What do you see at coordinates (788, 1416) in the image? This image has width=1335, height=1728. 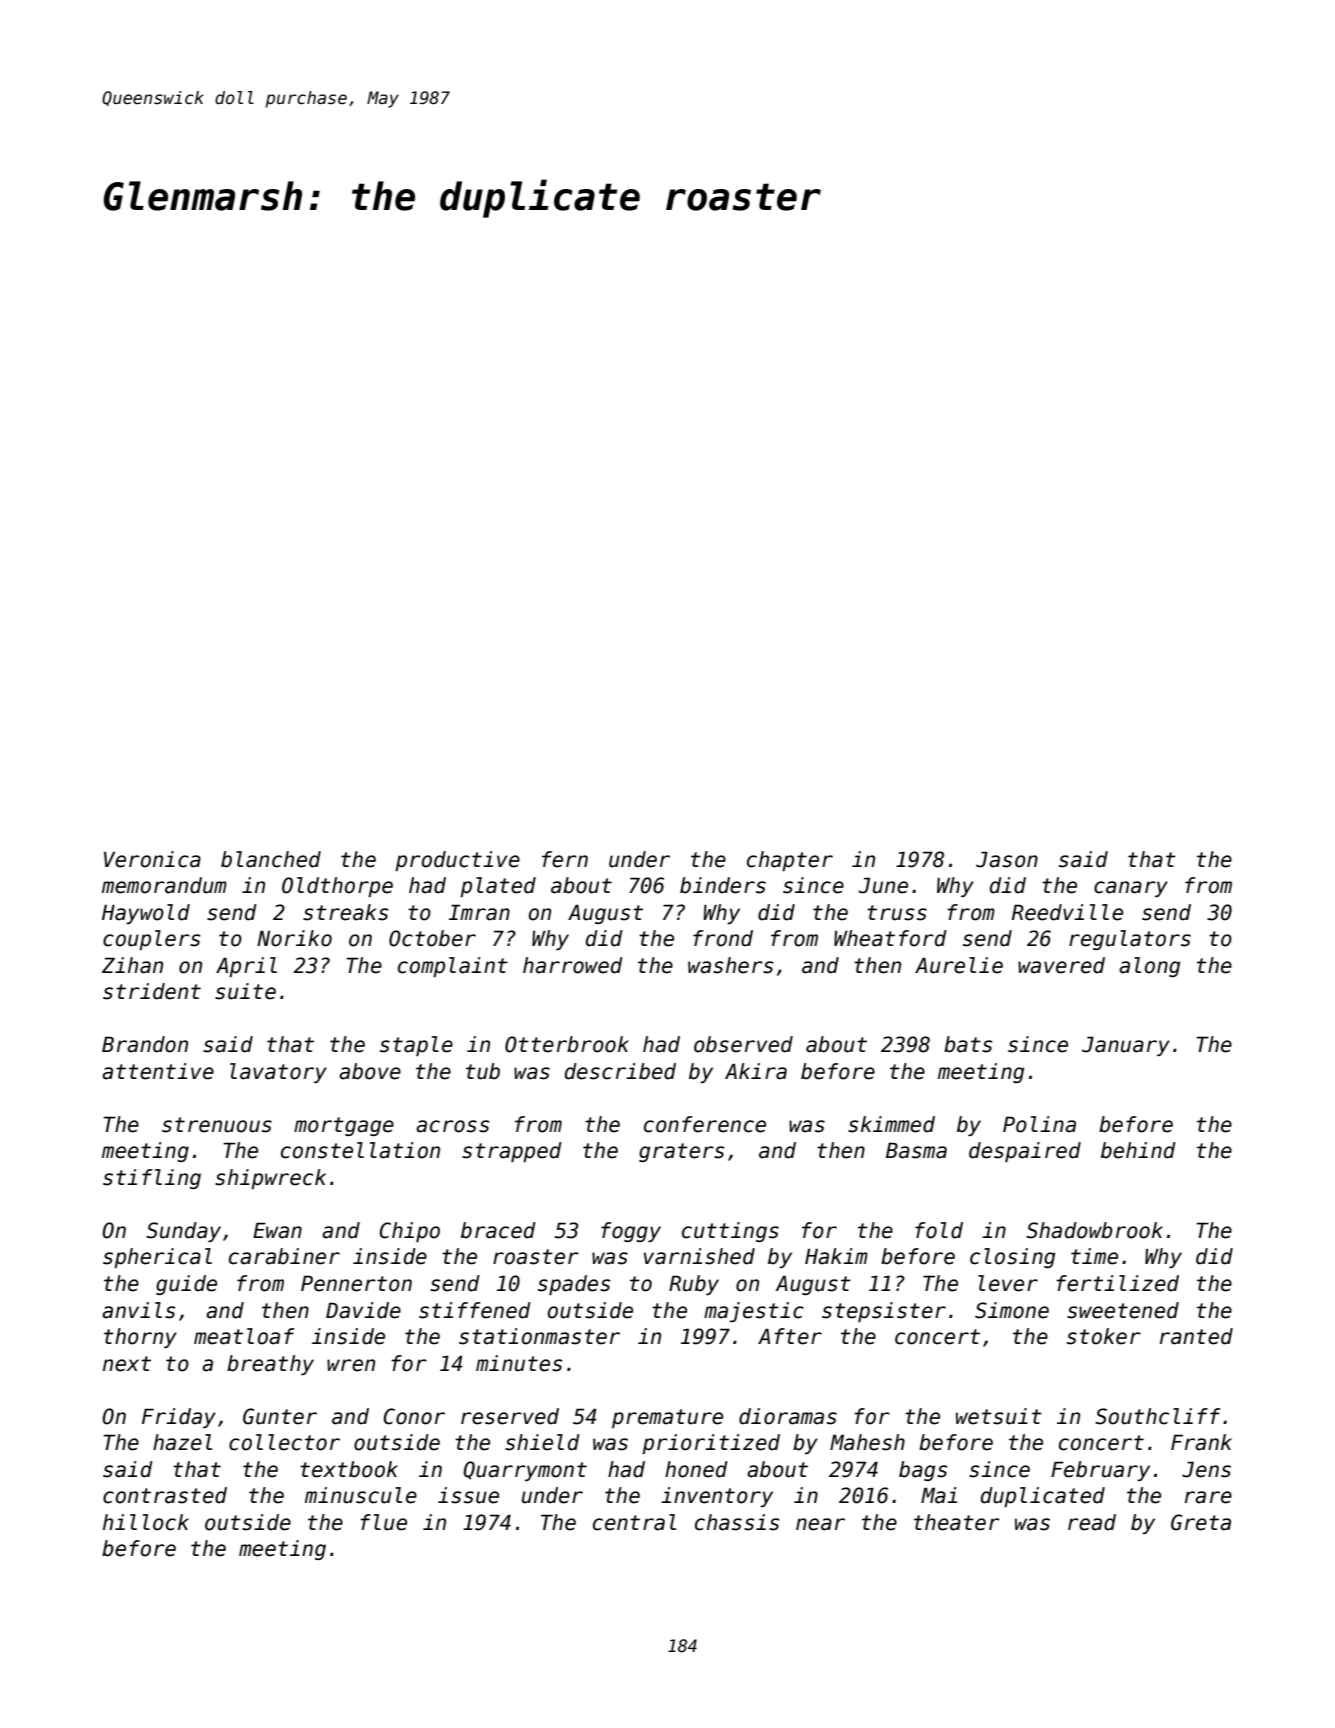 I see `dioramas` at bounding box center [788, 1416].
